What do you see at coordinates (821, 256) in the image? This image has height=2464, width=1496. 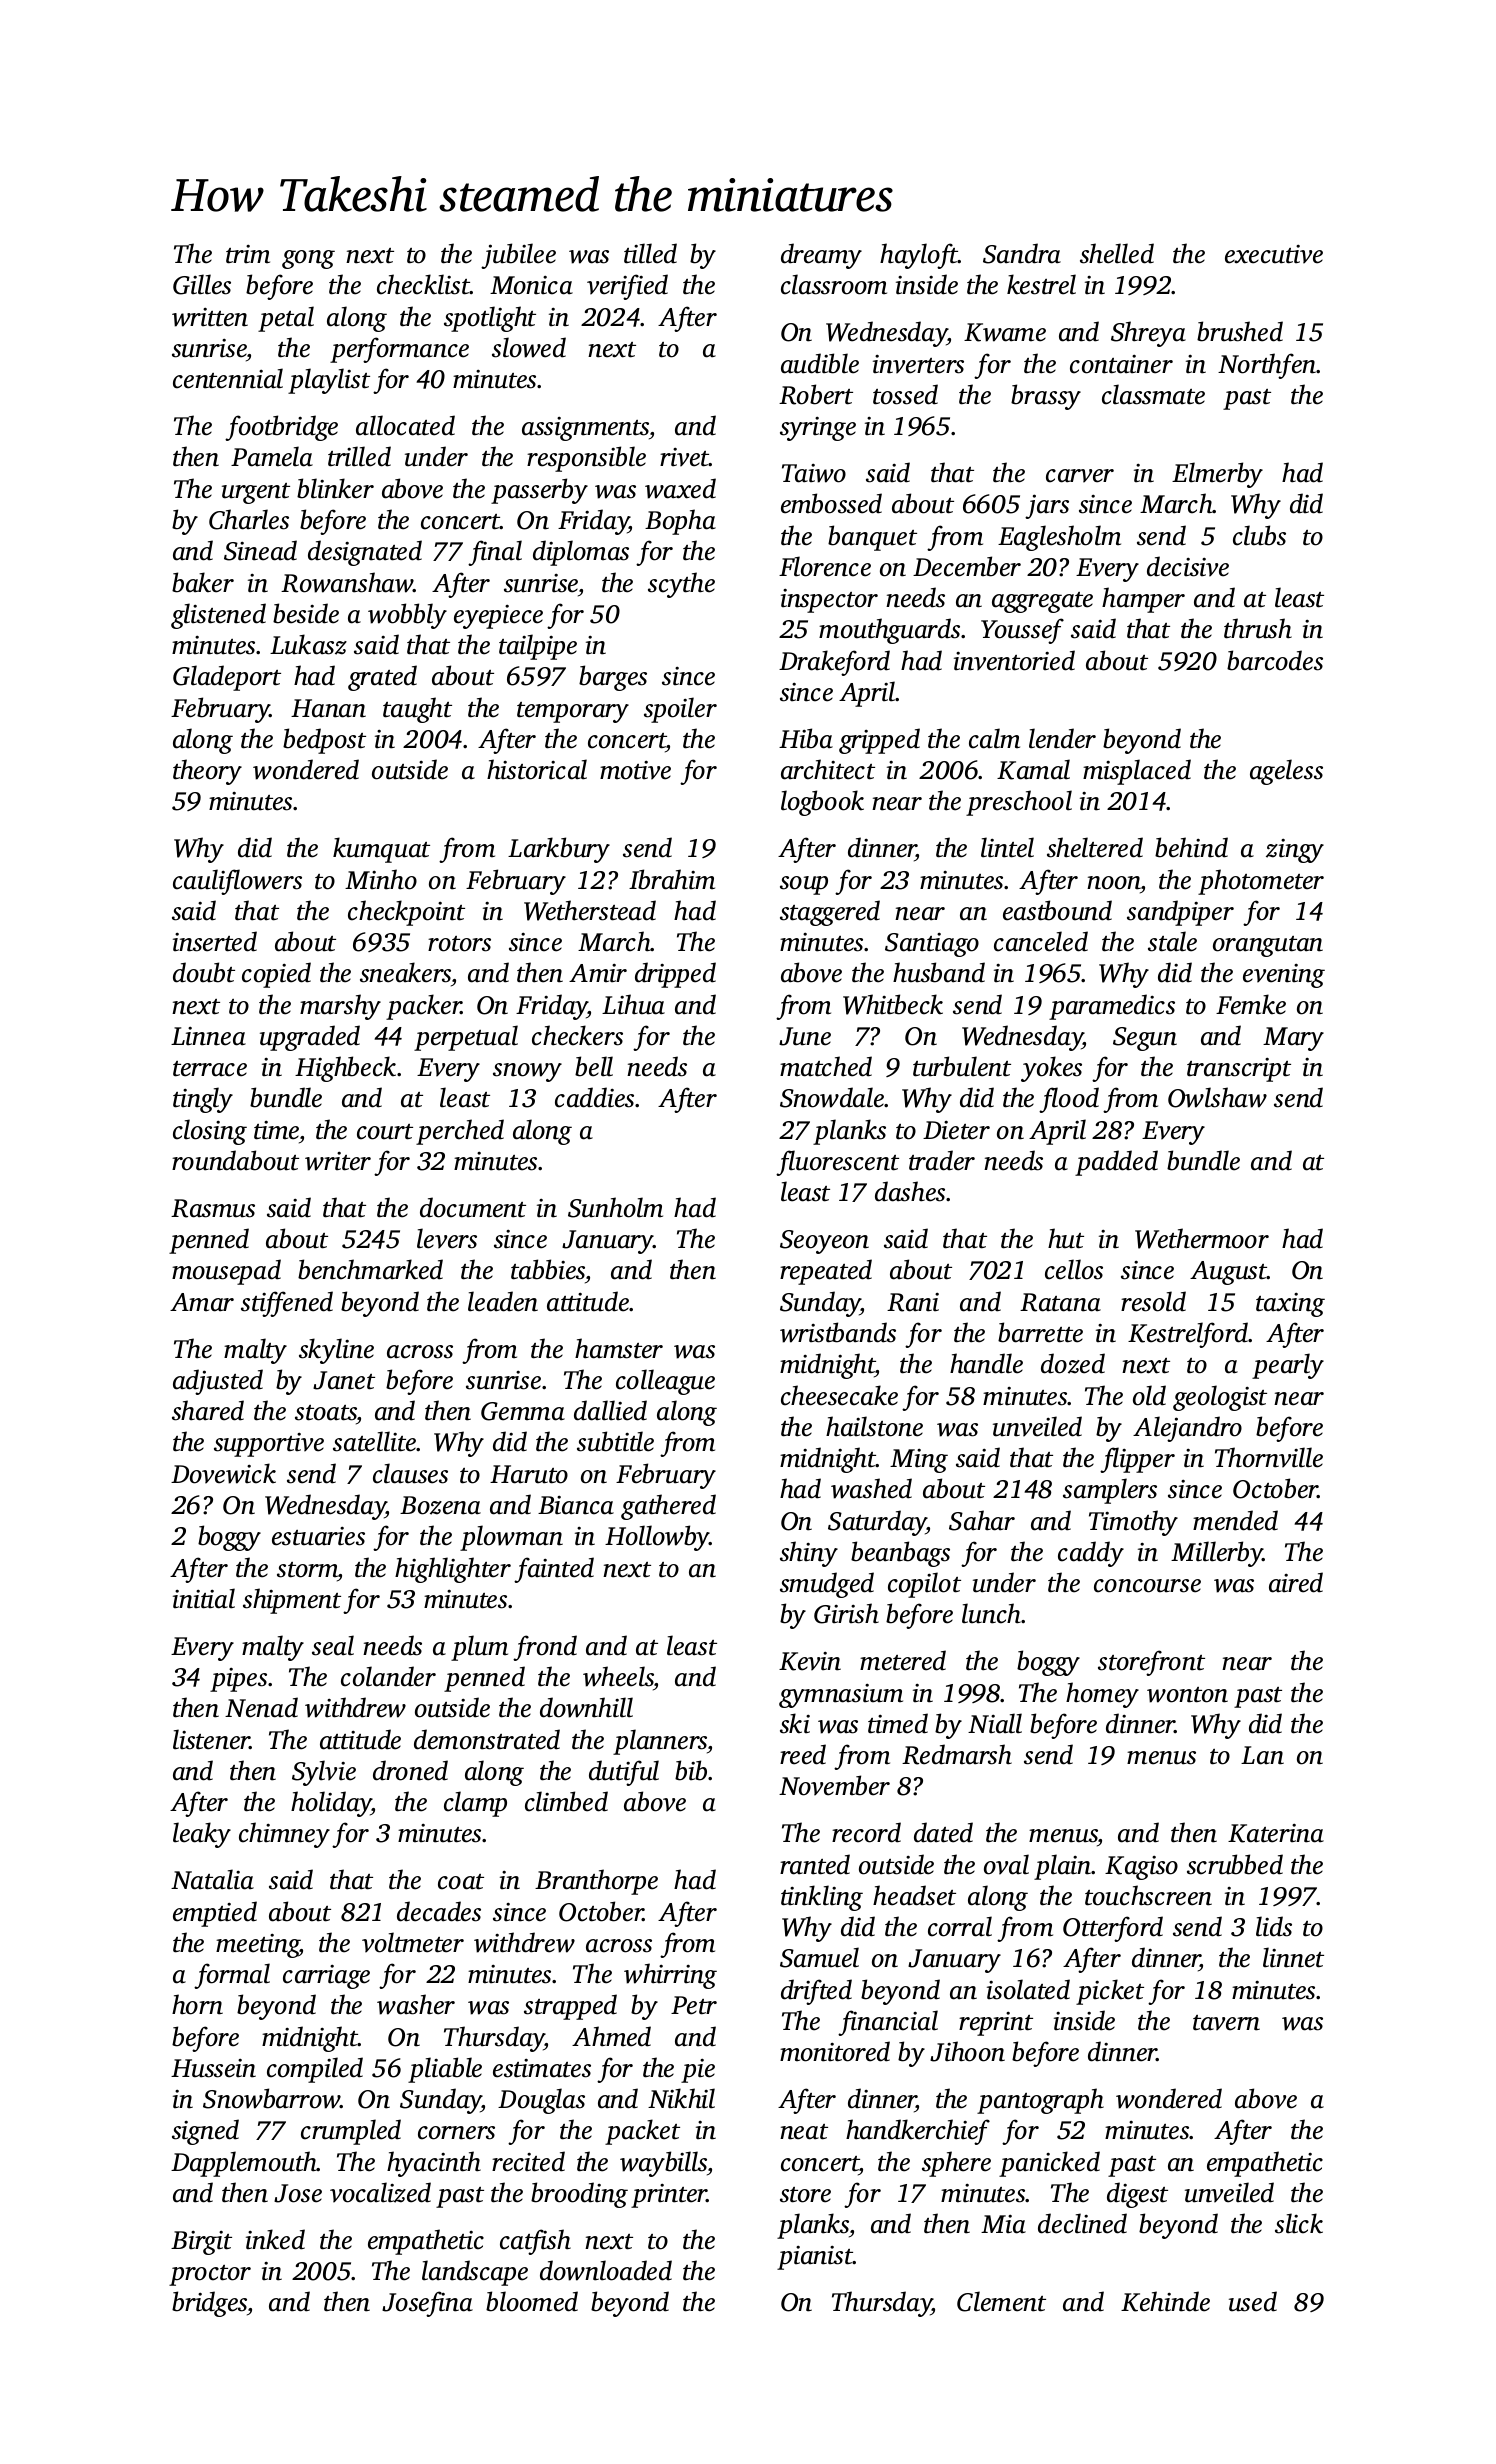 I see `dreamy` at bounding box center [821, 256].
